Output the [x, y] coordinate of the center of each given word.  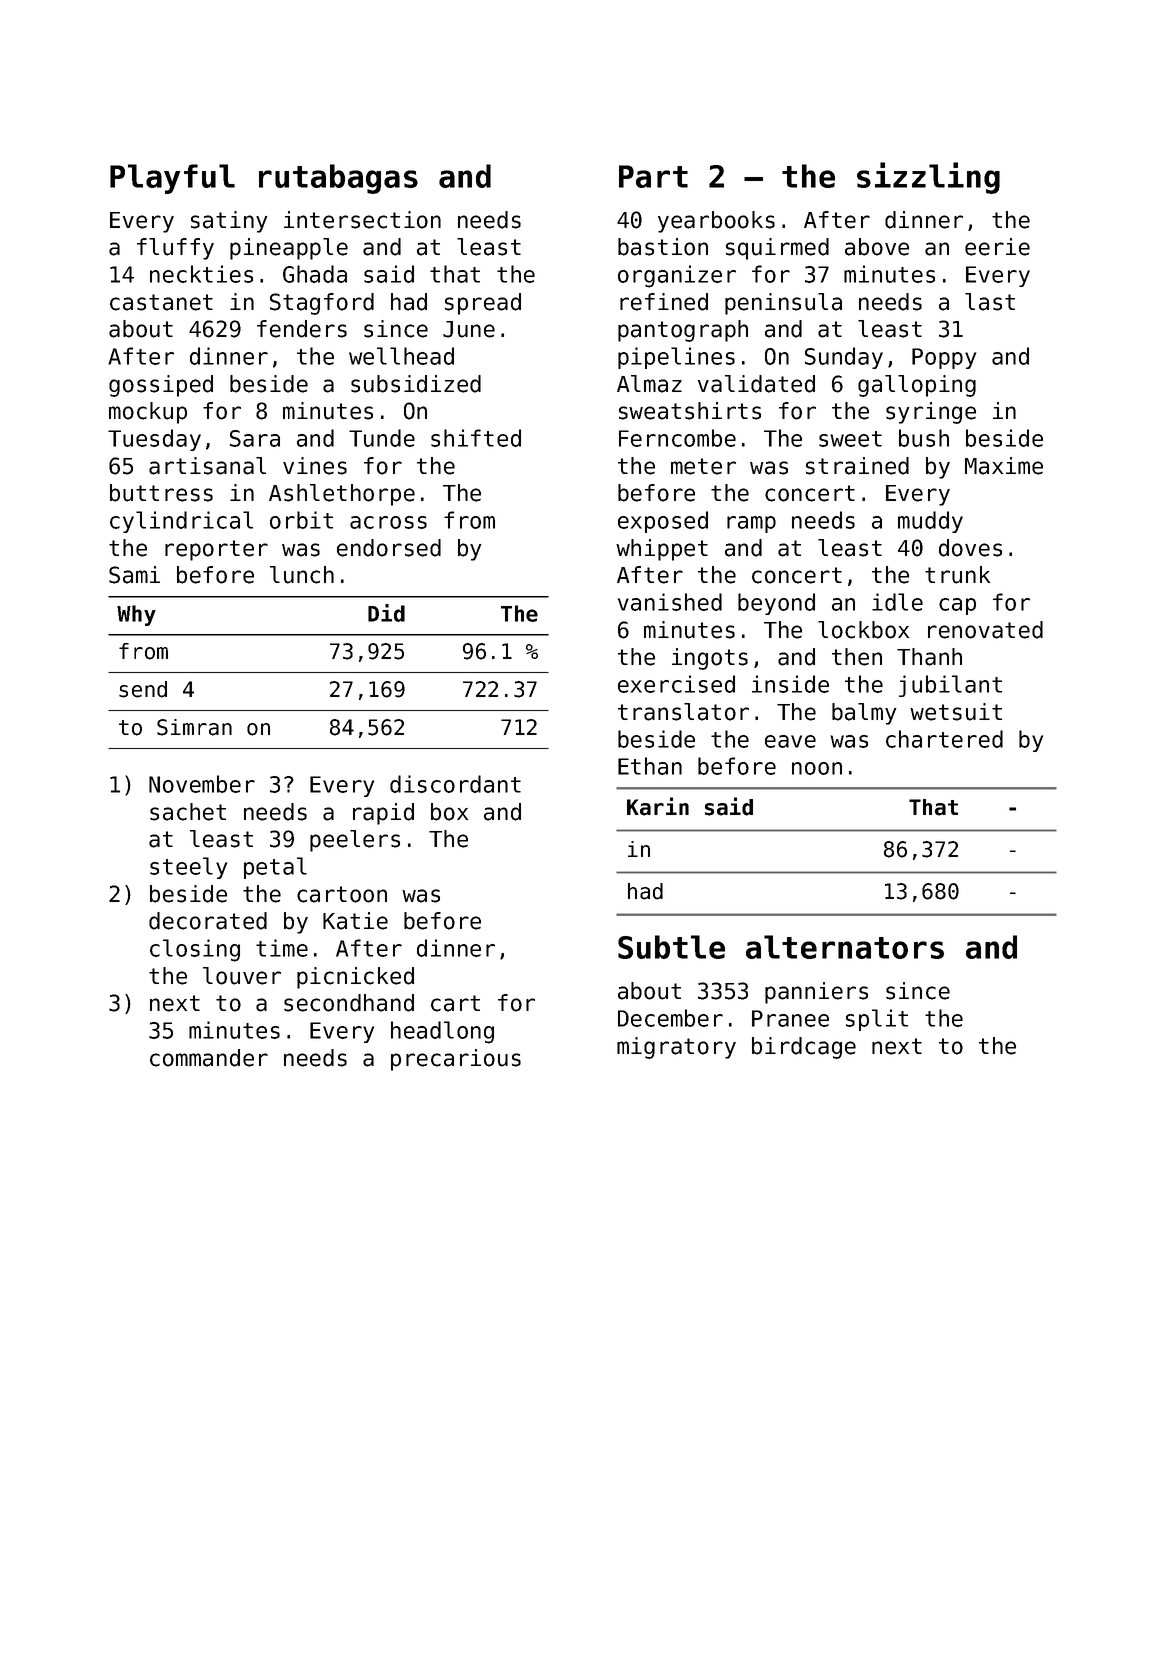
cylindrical [181, 522]
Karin [658, 806]
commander [209, 1058]
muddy [930, 522]
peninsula [783, 304]
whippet [662, 550]
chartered [944, 739]
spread [483, 304]
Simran [194, 727]
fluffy [175, 249]
